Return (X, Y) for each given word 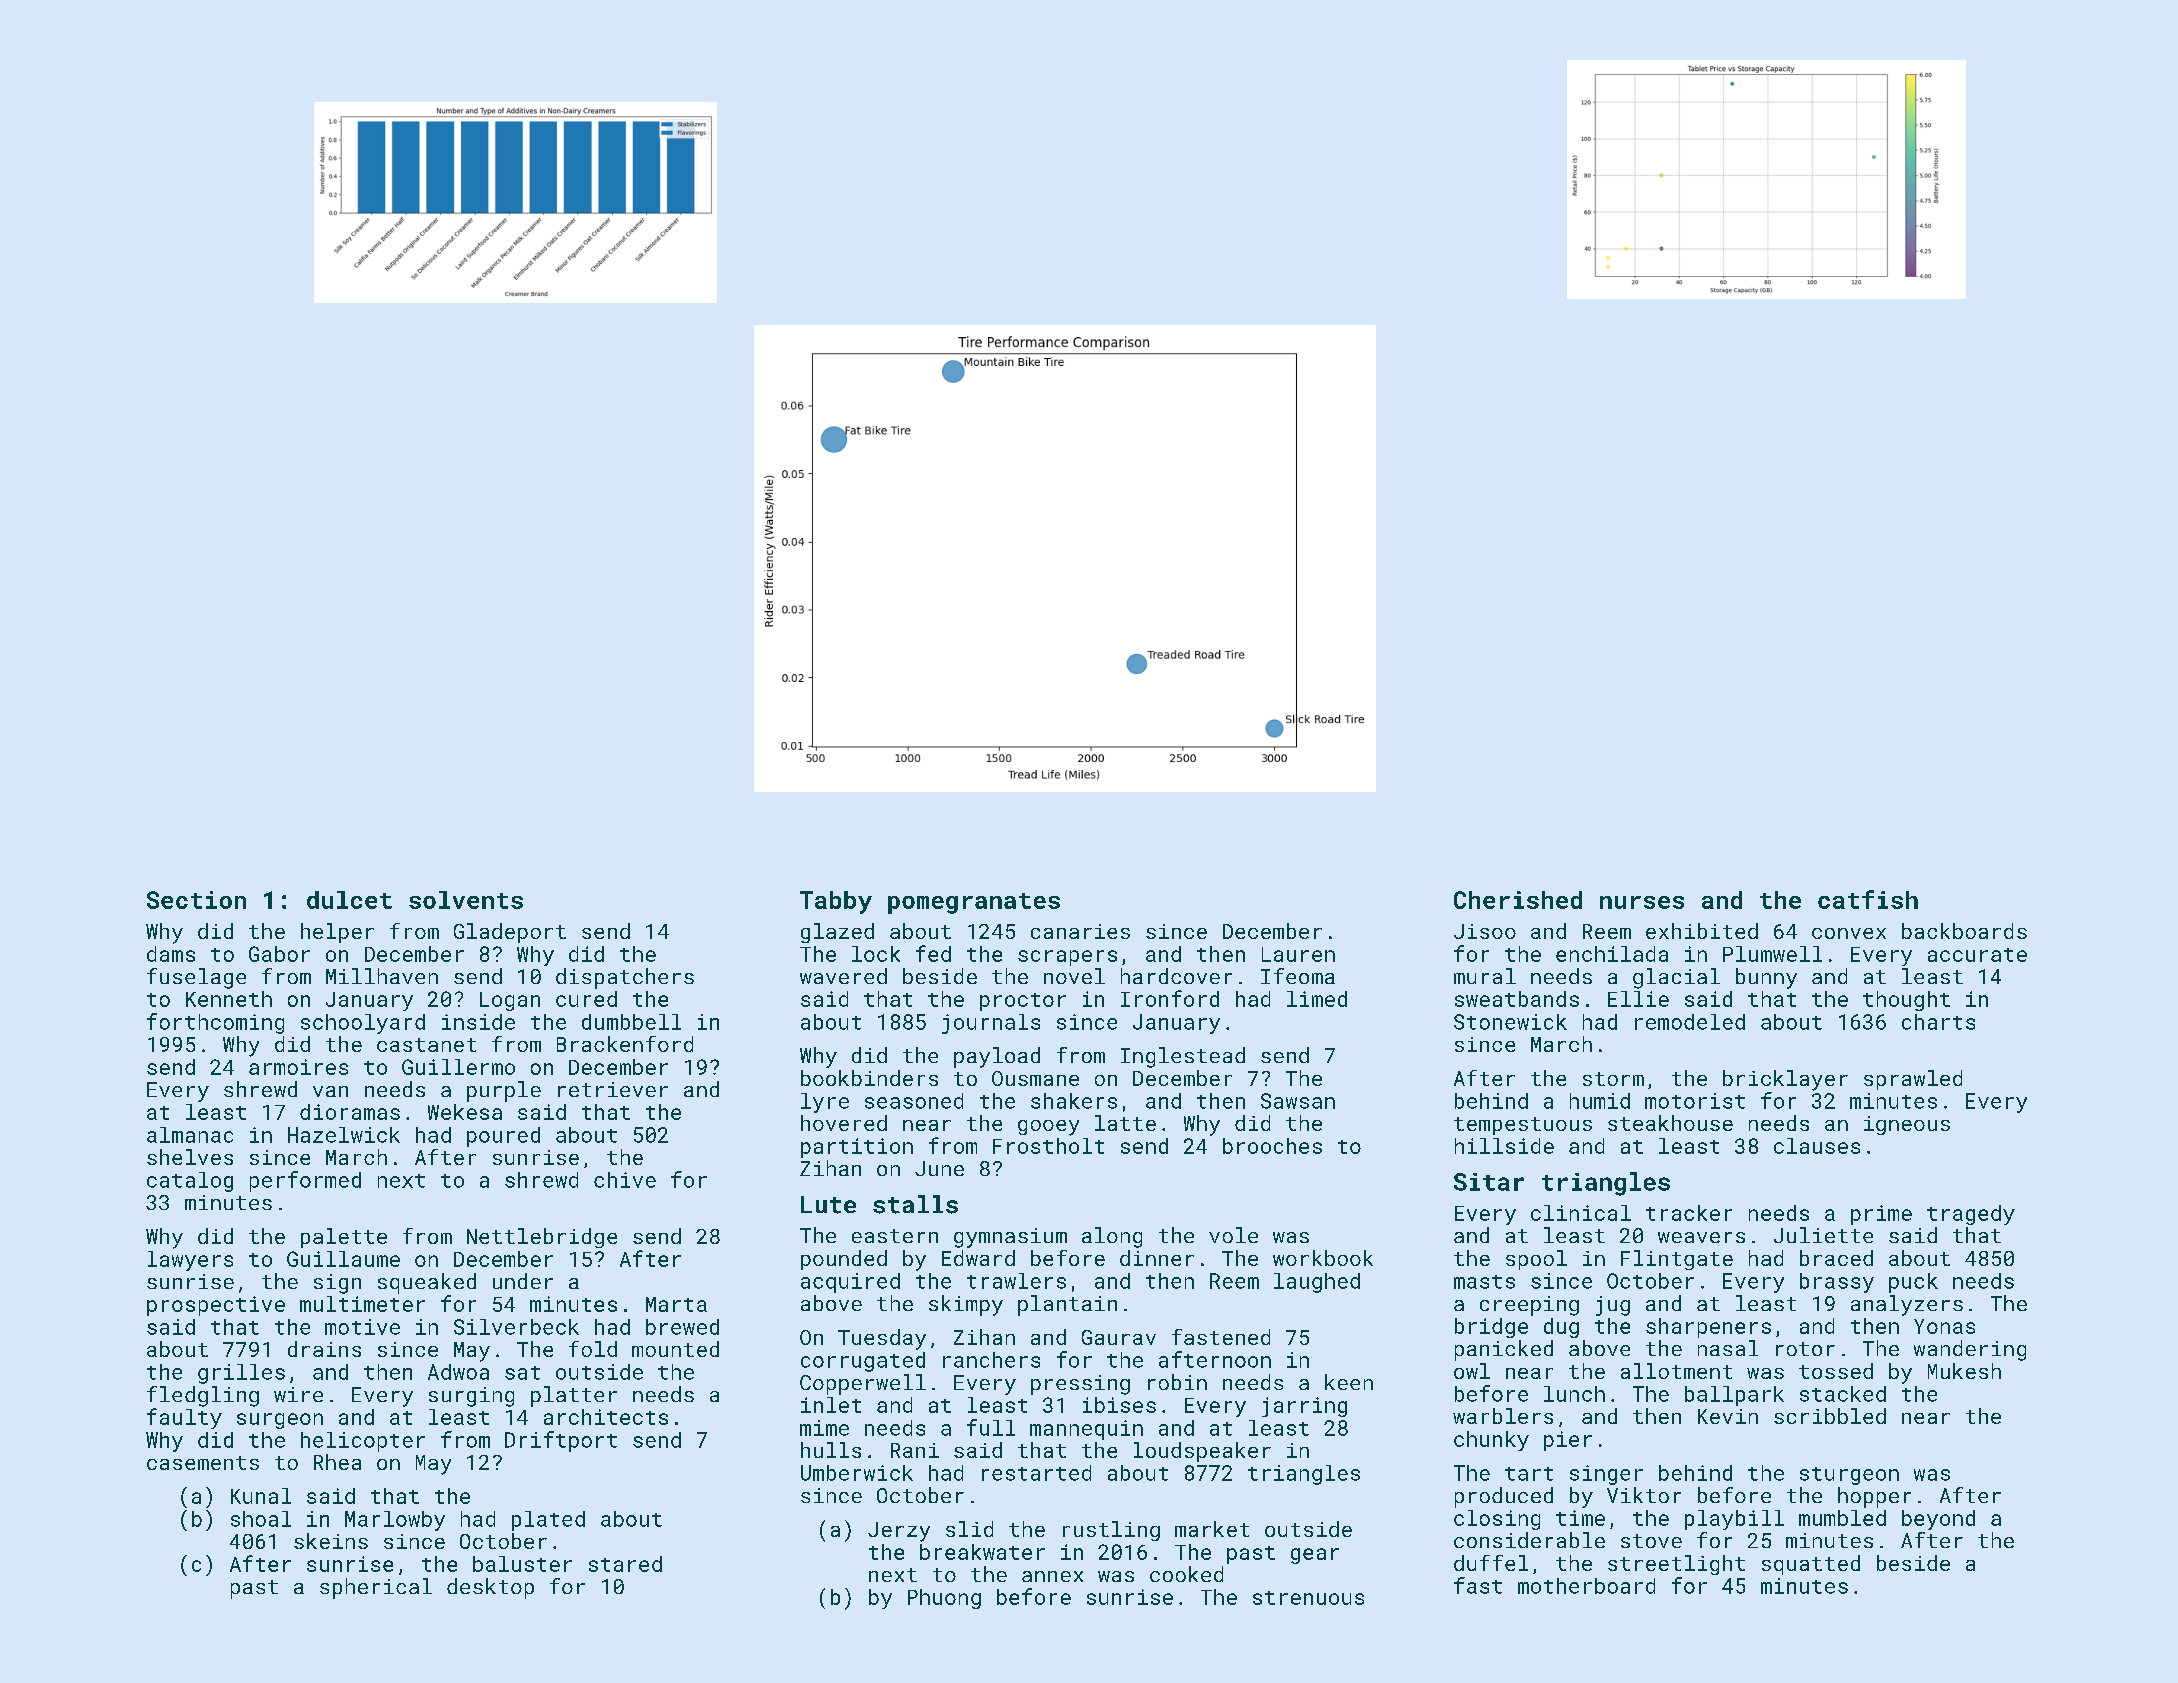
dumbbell (631, 1022)
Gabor (279, 954)
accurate (1977, 955)
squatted (1811, 1565)
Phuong (944, 1599)
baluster (522, 1564)
